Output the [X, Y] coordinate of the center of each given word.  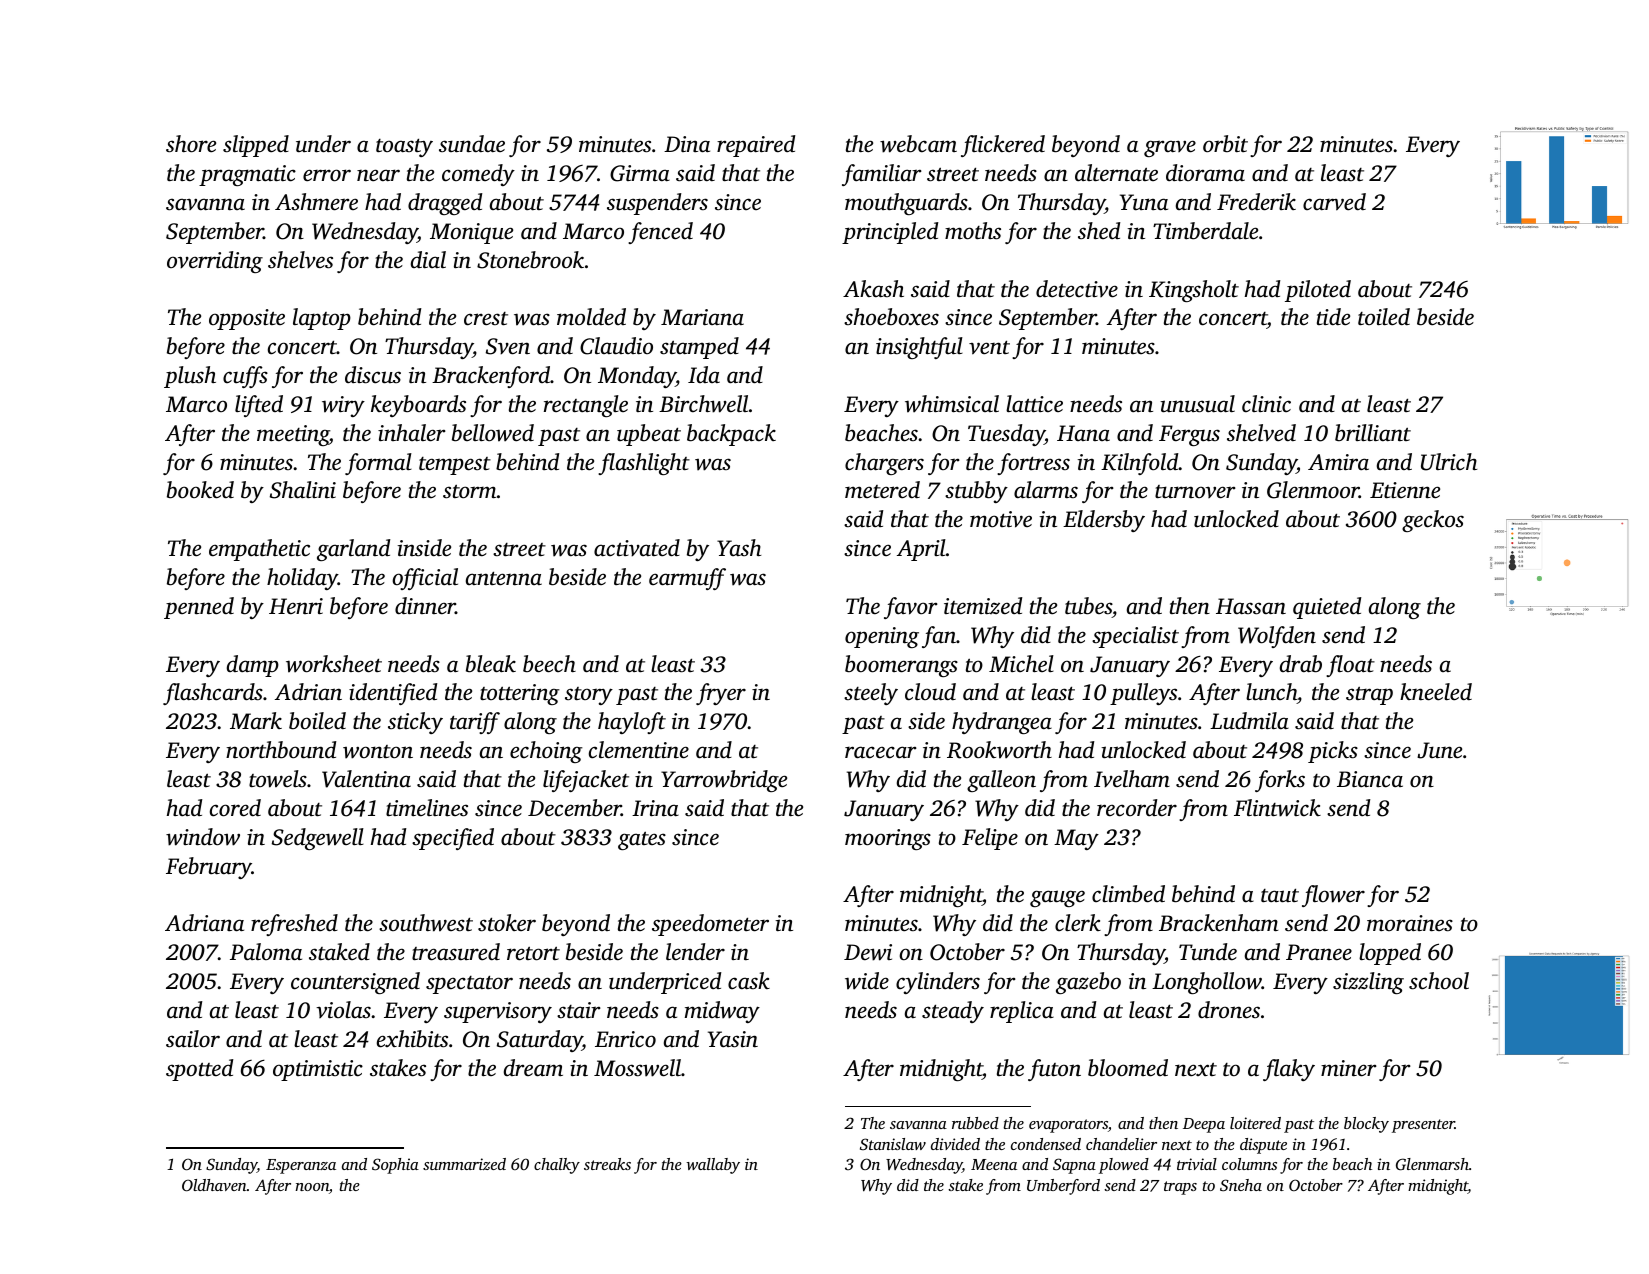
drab [1301, 664]
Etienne [1405, 490]
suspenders [657, 204]
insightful [919, 348]
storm [469, 491]
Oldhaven [214, 1185]
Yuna [1144, 202]
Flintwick [1277, 808]
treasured [456, 952]
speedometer [710, 925]
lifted [259, 406]
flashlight [644, 464]
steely [871, 694]
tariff [475, 723]
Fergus [1189, 435]
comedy [478, 175]
